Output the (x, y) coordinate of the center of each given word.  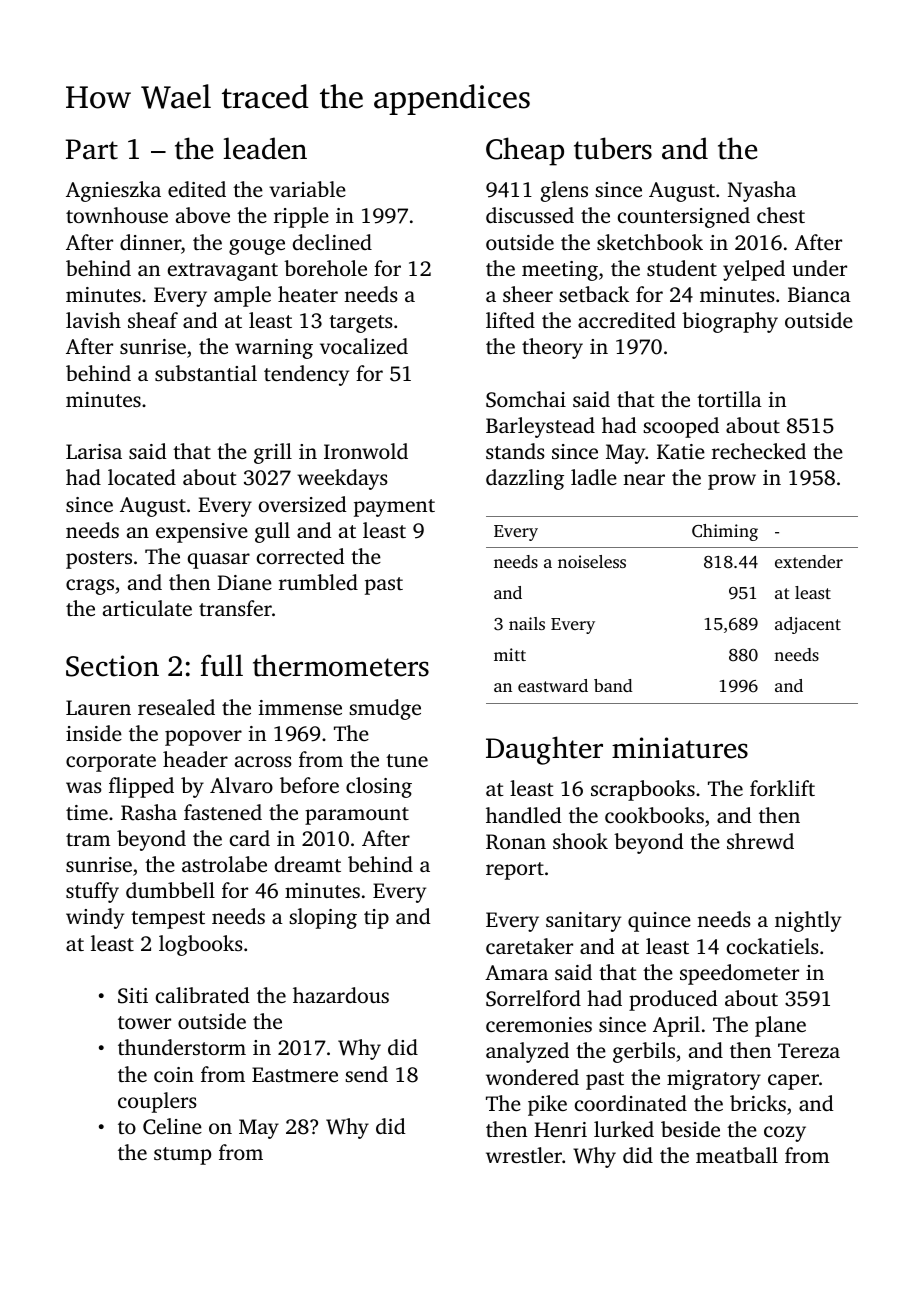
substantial (206, 373)
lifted (510, 320)
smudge (385, 709)
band (613, 685)
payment (394, 508)
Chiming (725, 532)
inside (94, 733)
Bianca (819, 294)
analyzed (527, 1052)
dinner (150, 242)
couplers (157, 1102)
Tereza (809, 1050)
